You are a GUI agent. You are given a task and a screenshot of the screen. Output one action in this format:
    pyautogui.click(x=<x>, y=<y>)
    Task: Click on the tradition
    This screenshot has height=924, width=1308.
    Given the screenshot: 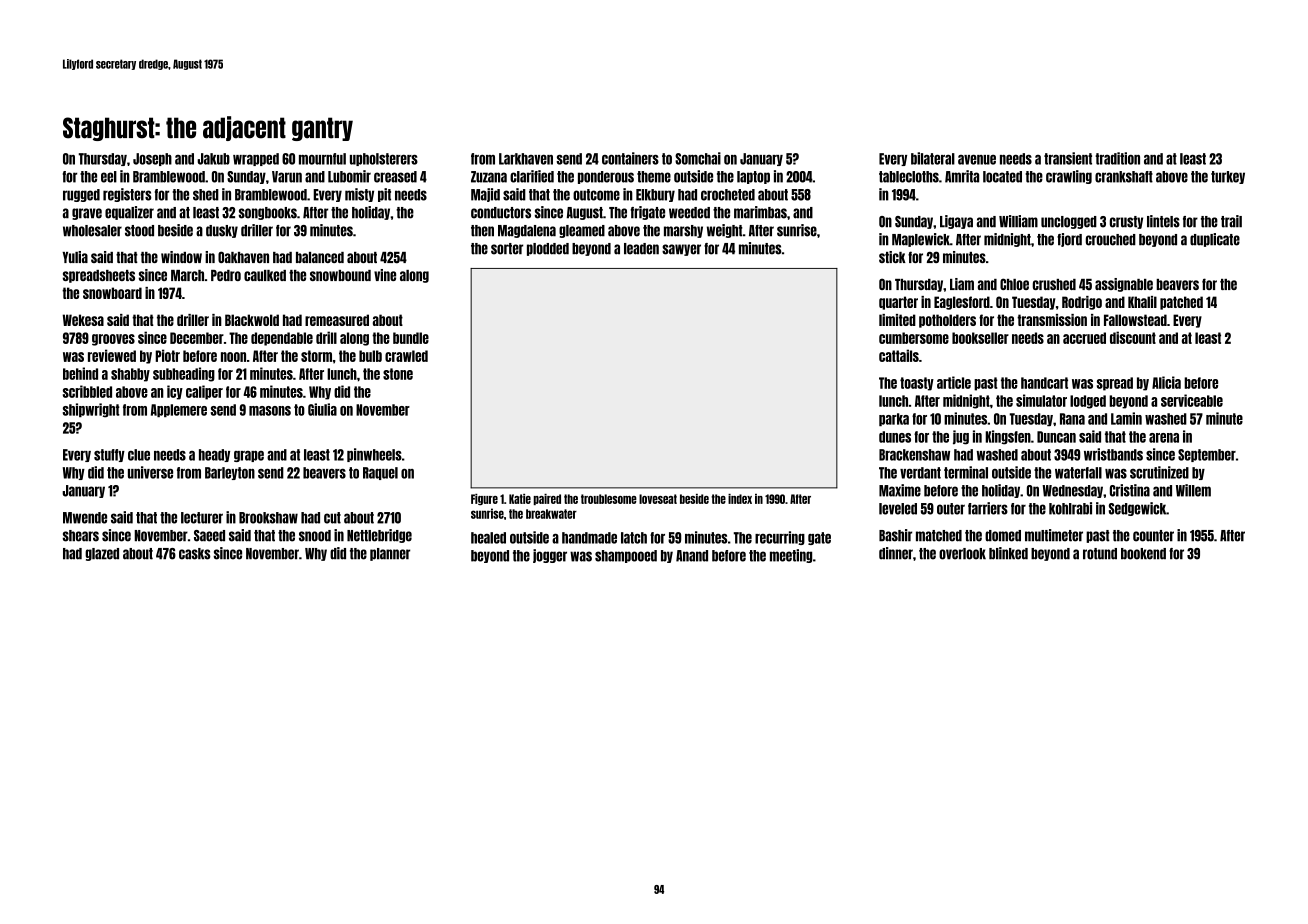 What is the action you would take?
    pyautogui.click(x=1117, y=158)
